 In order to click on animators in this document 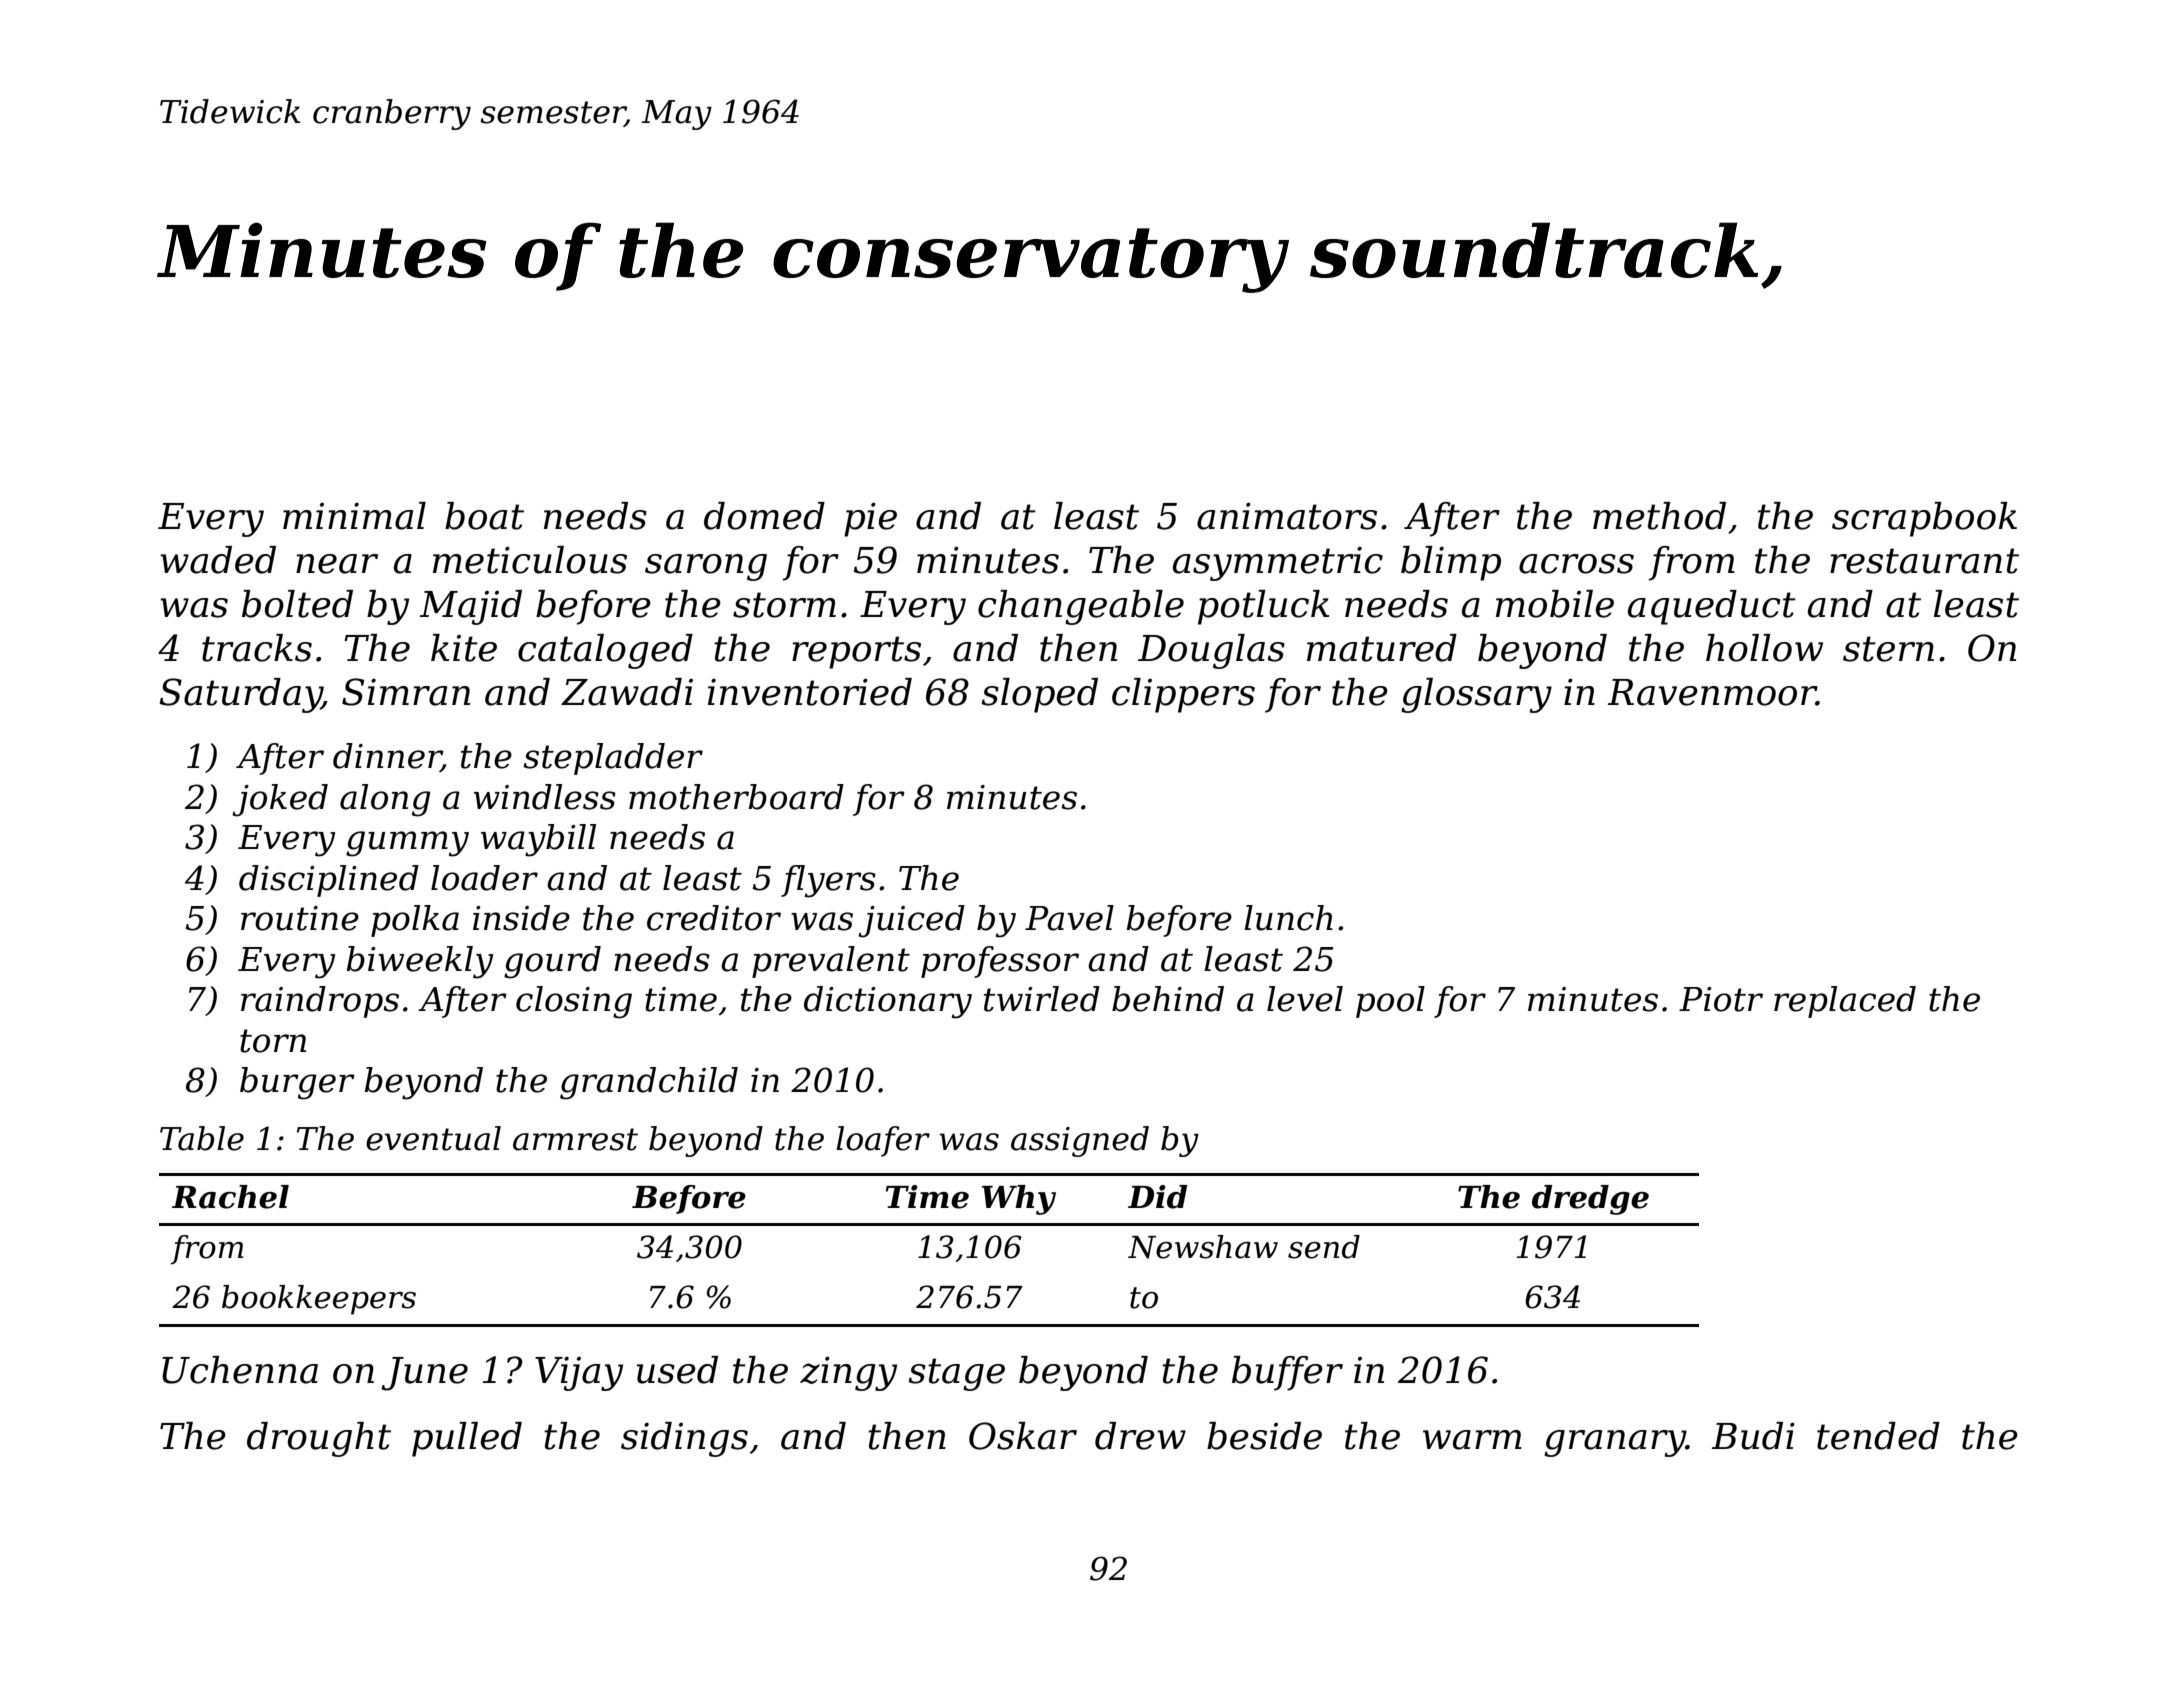, I will do `click(1287, 516)`.
